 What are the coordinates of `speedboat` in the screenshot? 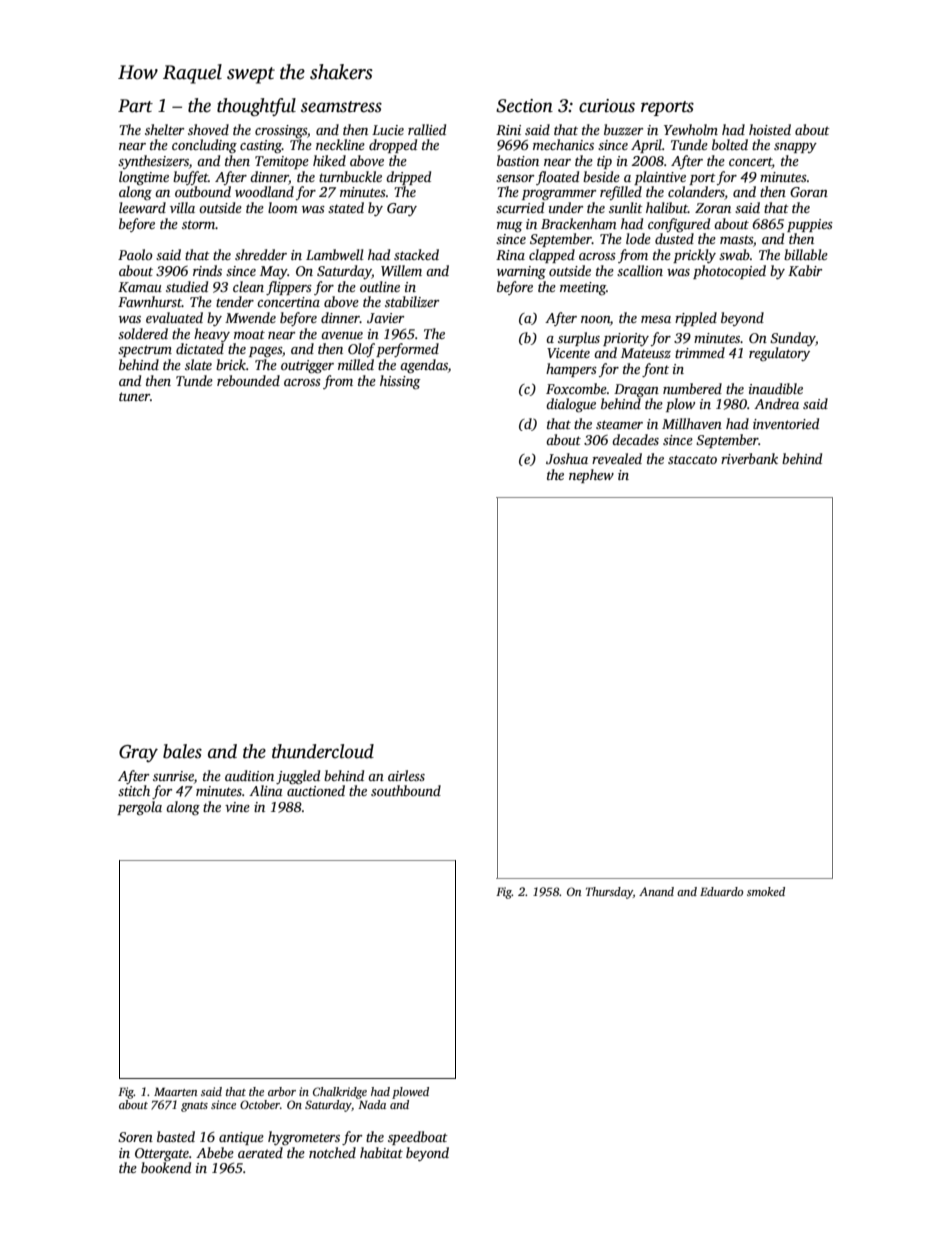 It's located at (418, 1138).
